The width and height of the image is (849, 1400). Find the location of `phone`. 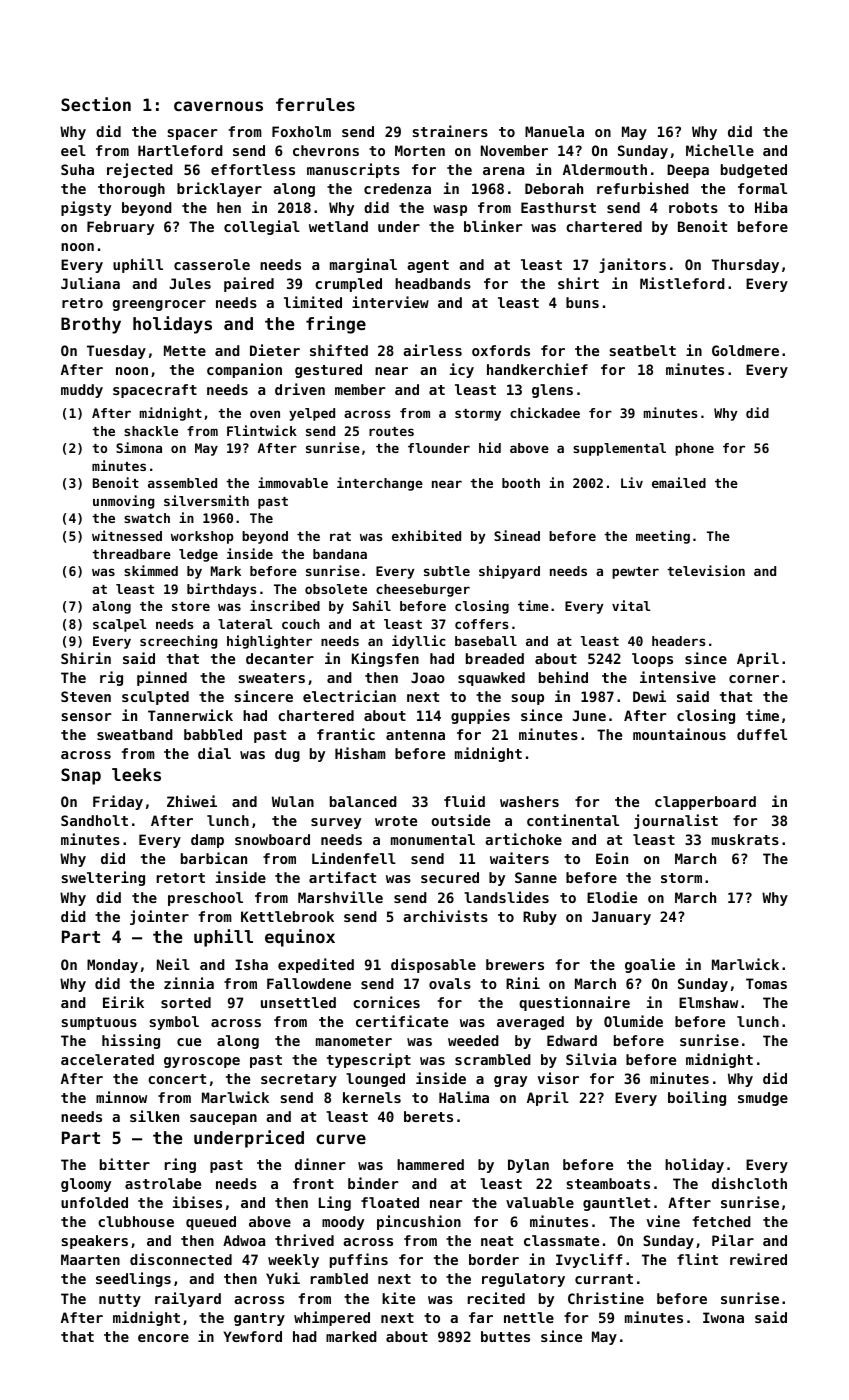

phone is located at coordinates (694, 449).
